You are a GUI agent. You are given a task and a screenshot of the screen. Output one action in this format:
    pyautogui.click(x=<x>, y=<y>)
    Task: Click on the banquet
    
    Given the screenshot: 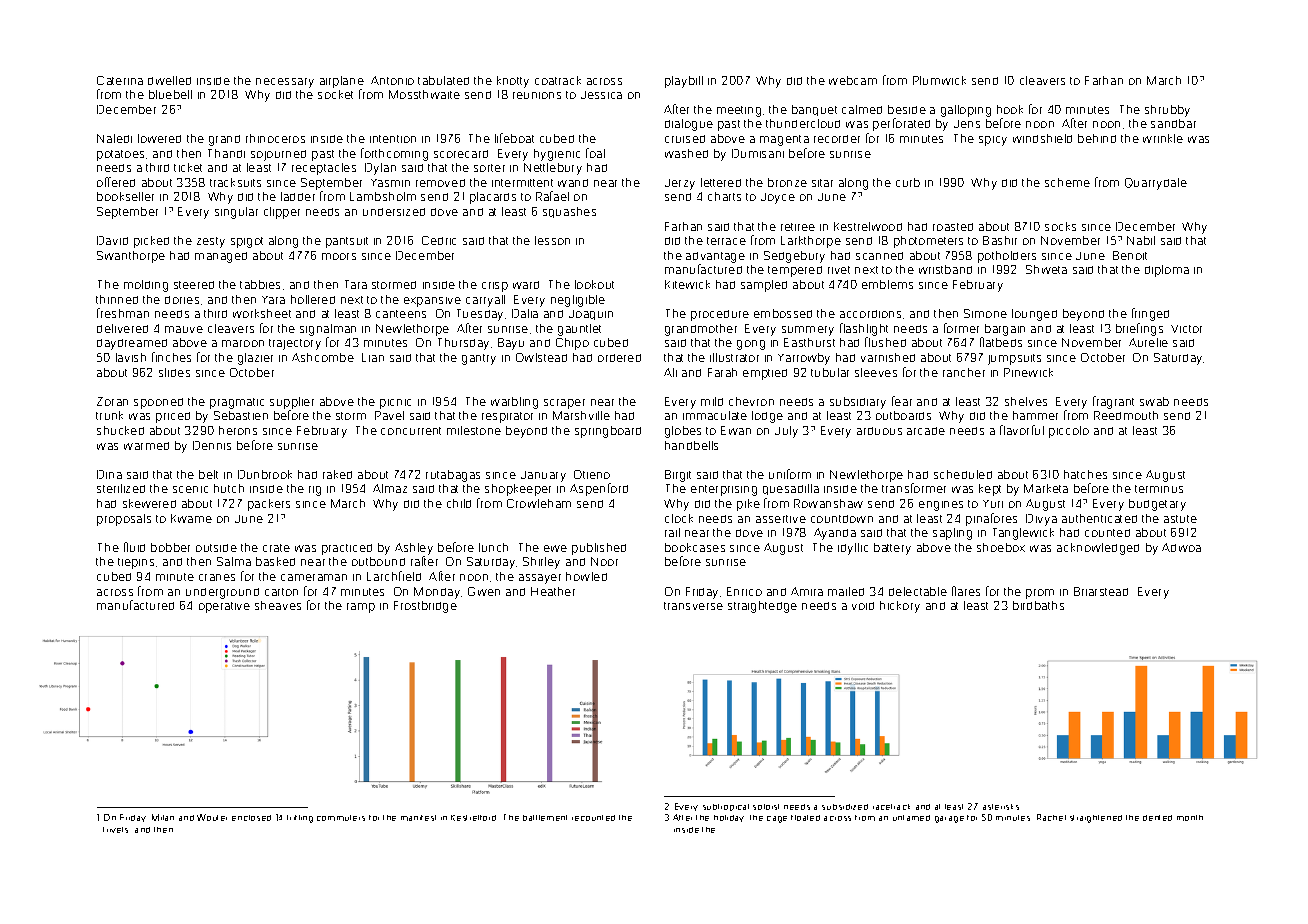 What is the action you would take?
    pyautogui.click(x=814, y=110)
